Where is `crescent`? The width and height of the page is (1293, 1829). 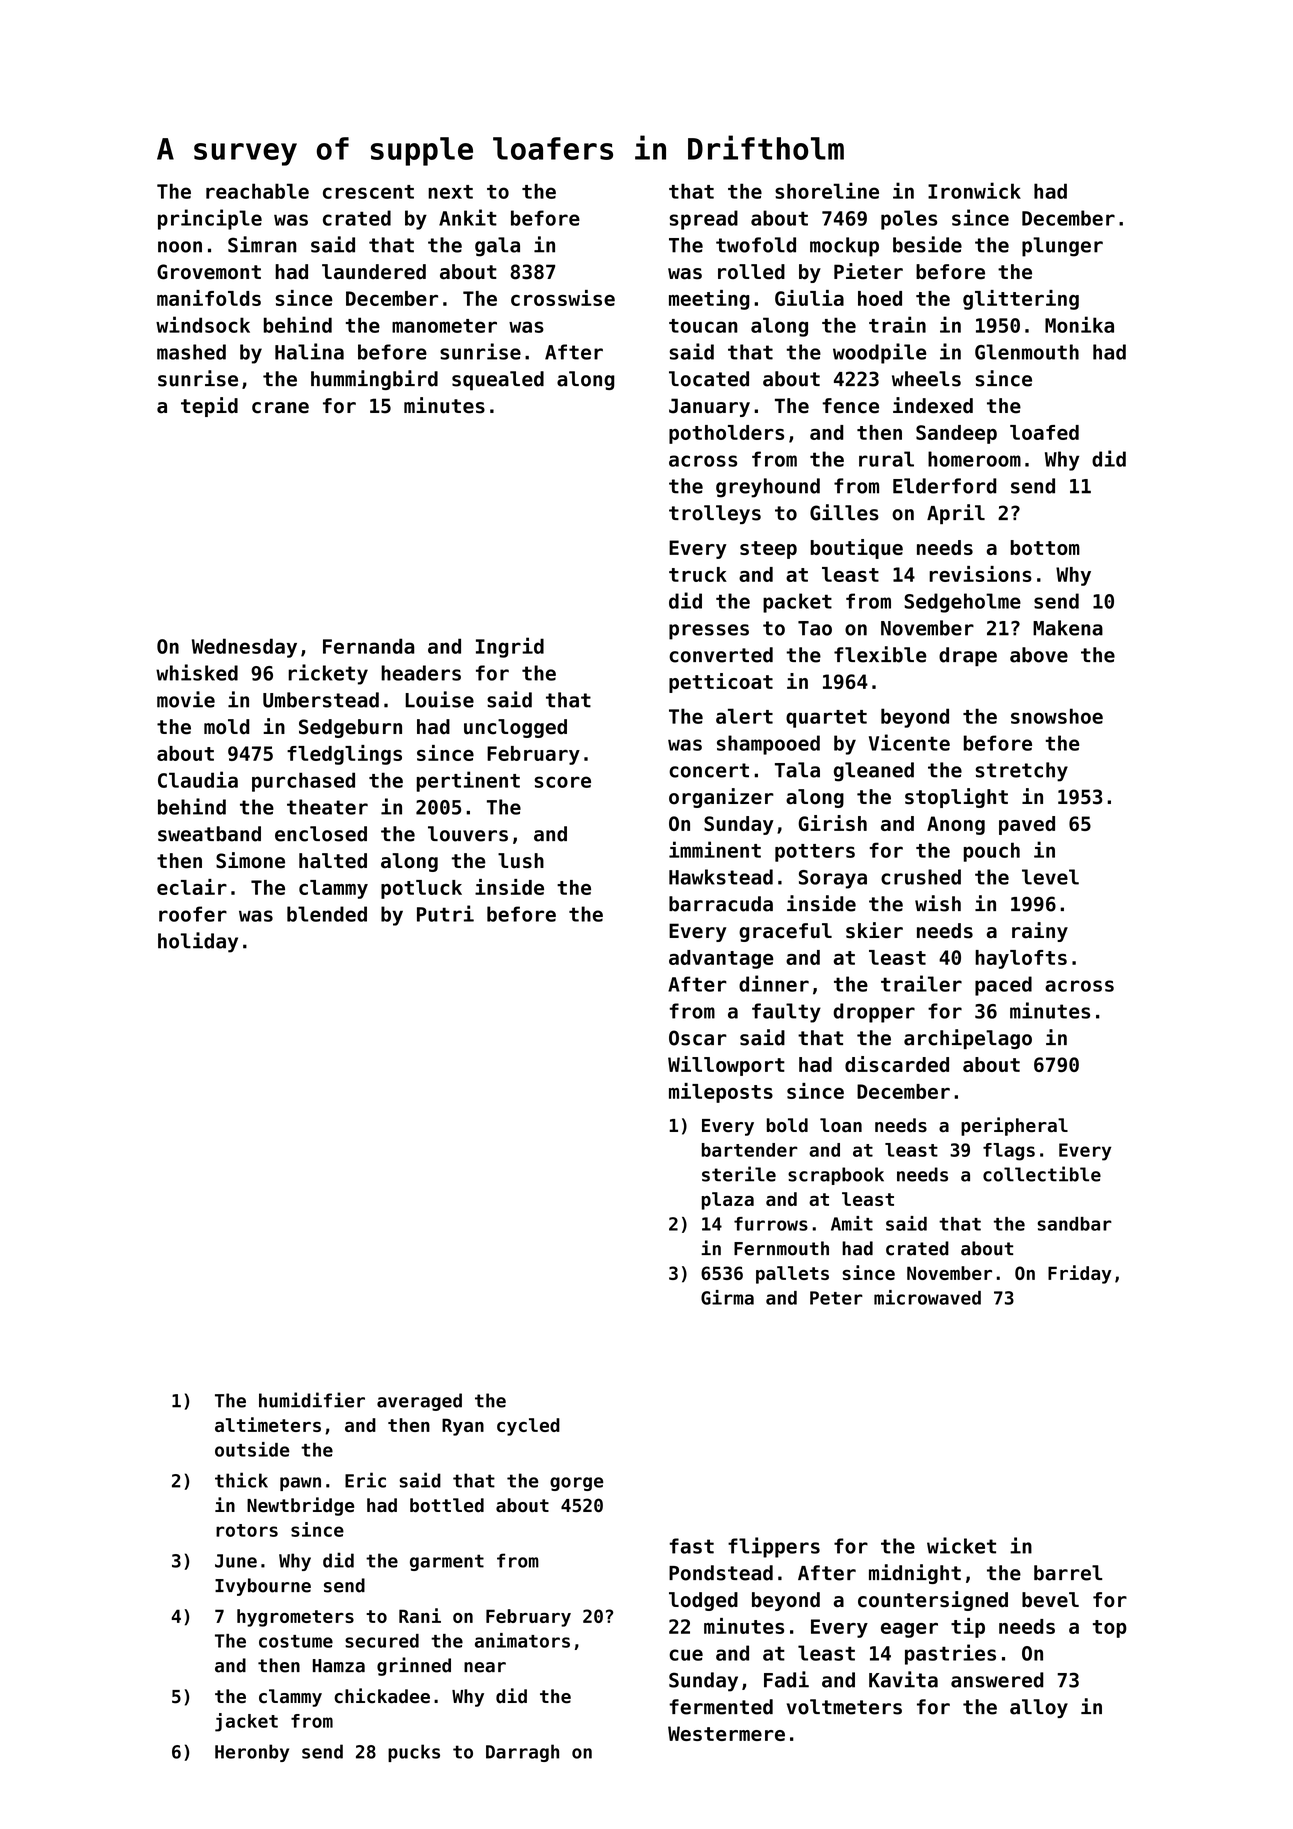
crescent is located at coordinates (368, 192).
